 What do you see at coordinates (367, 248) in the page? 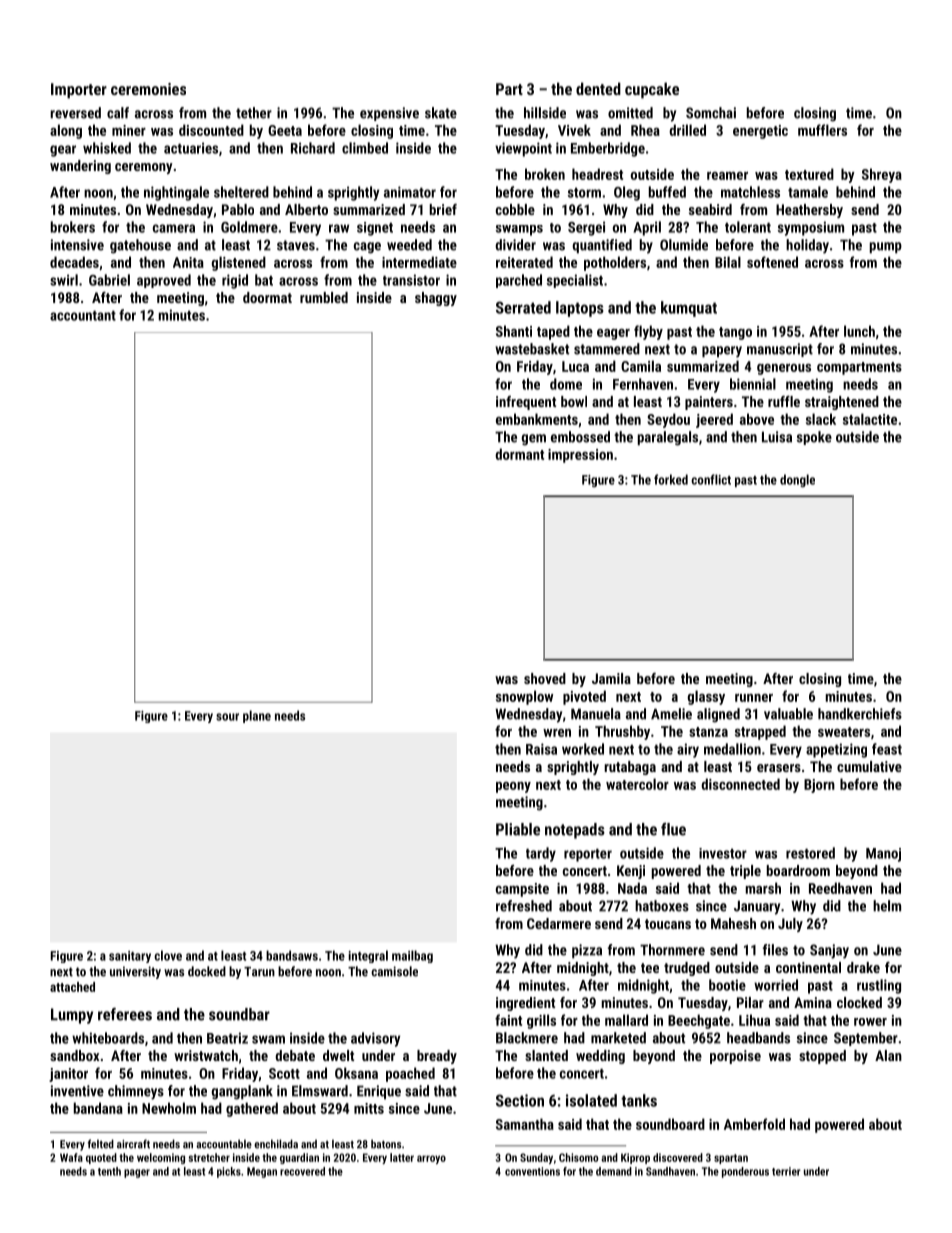
I see `cage` at bounding box center [367, 248].
